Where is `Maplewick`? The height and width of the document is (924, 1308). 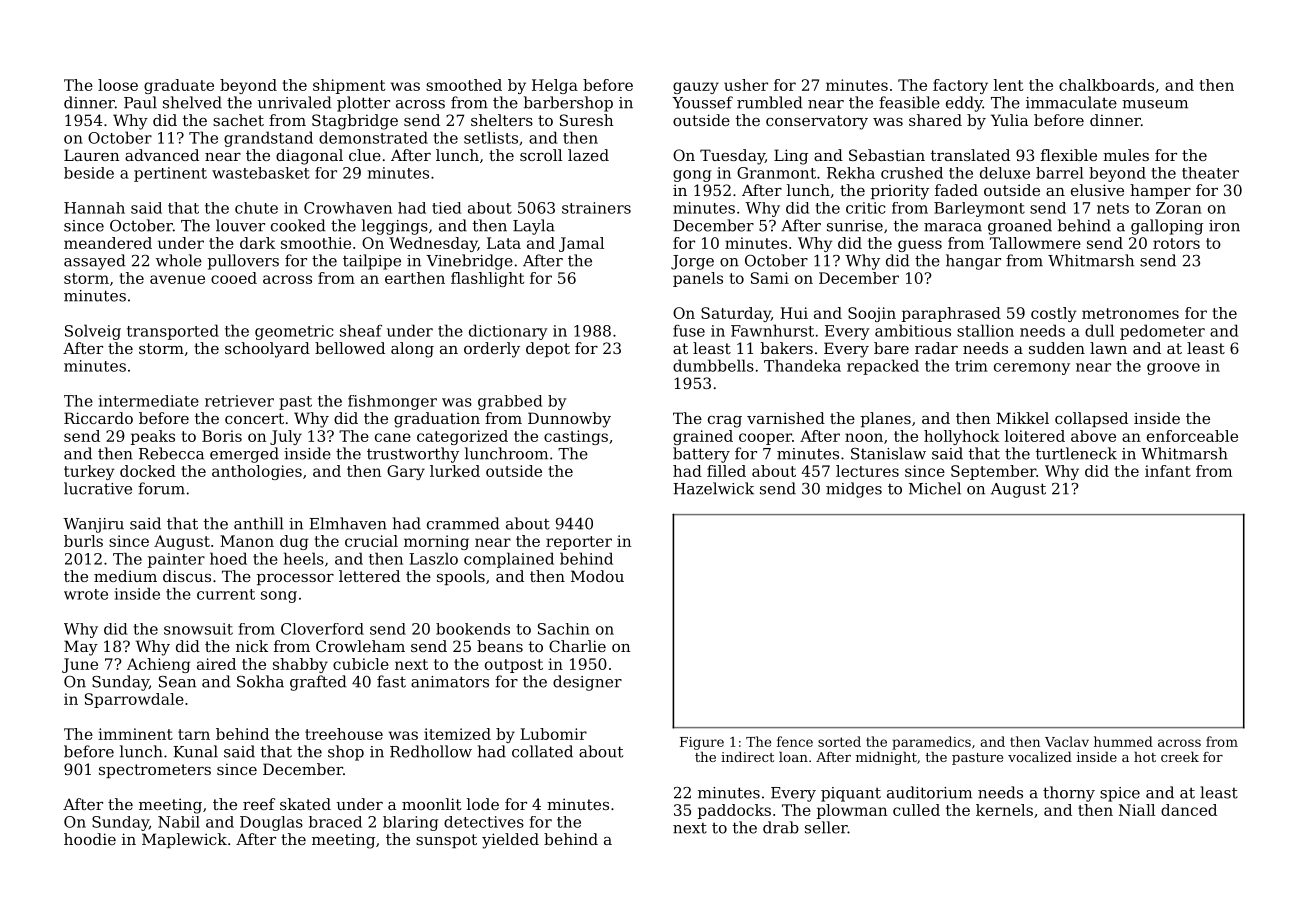
Maplewick is located at coordinates (184, 840).
